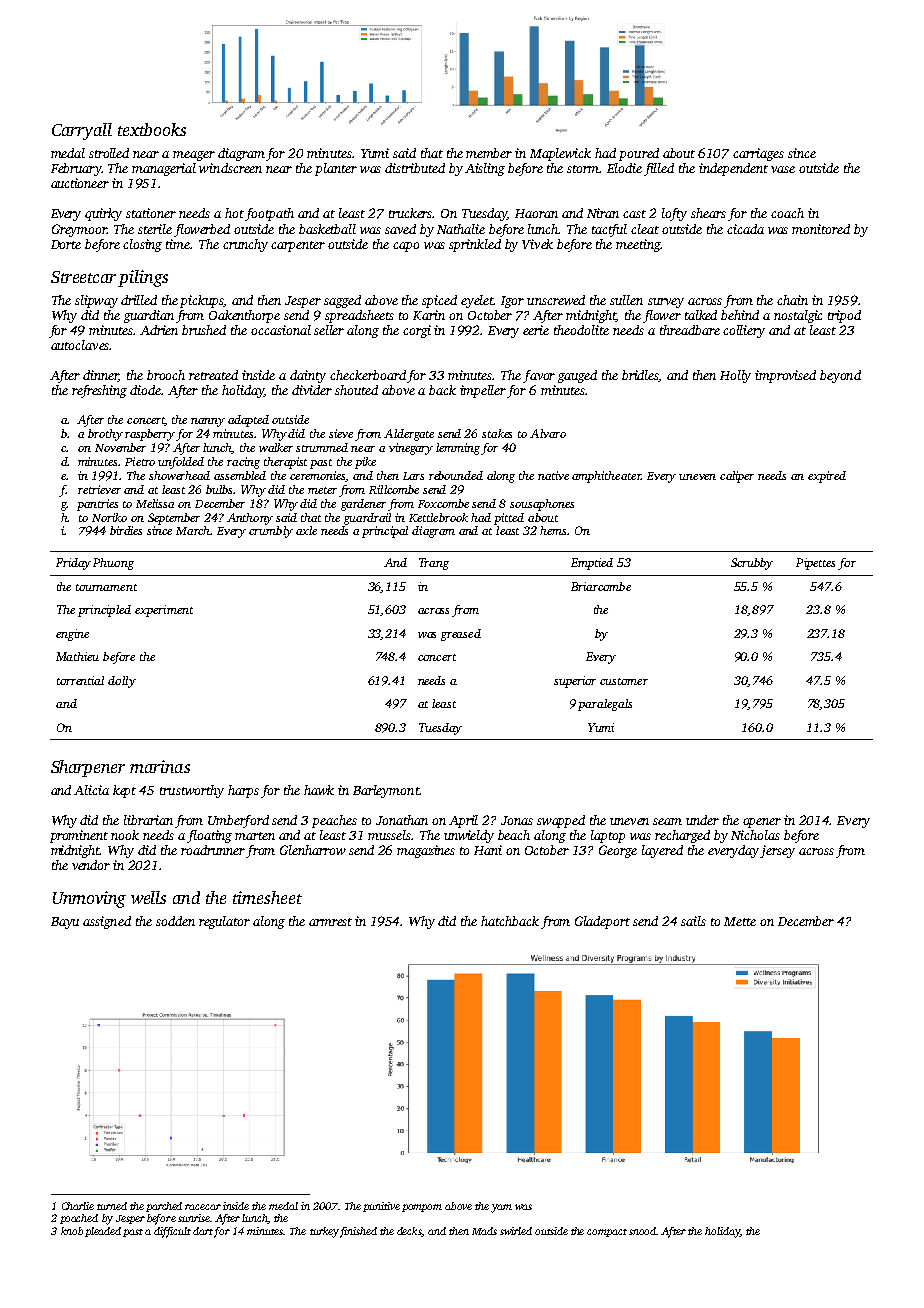  I want to click on Melissa, so click(155, 503).
